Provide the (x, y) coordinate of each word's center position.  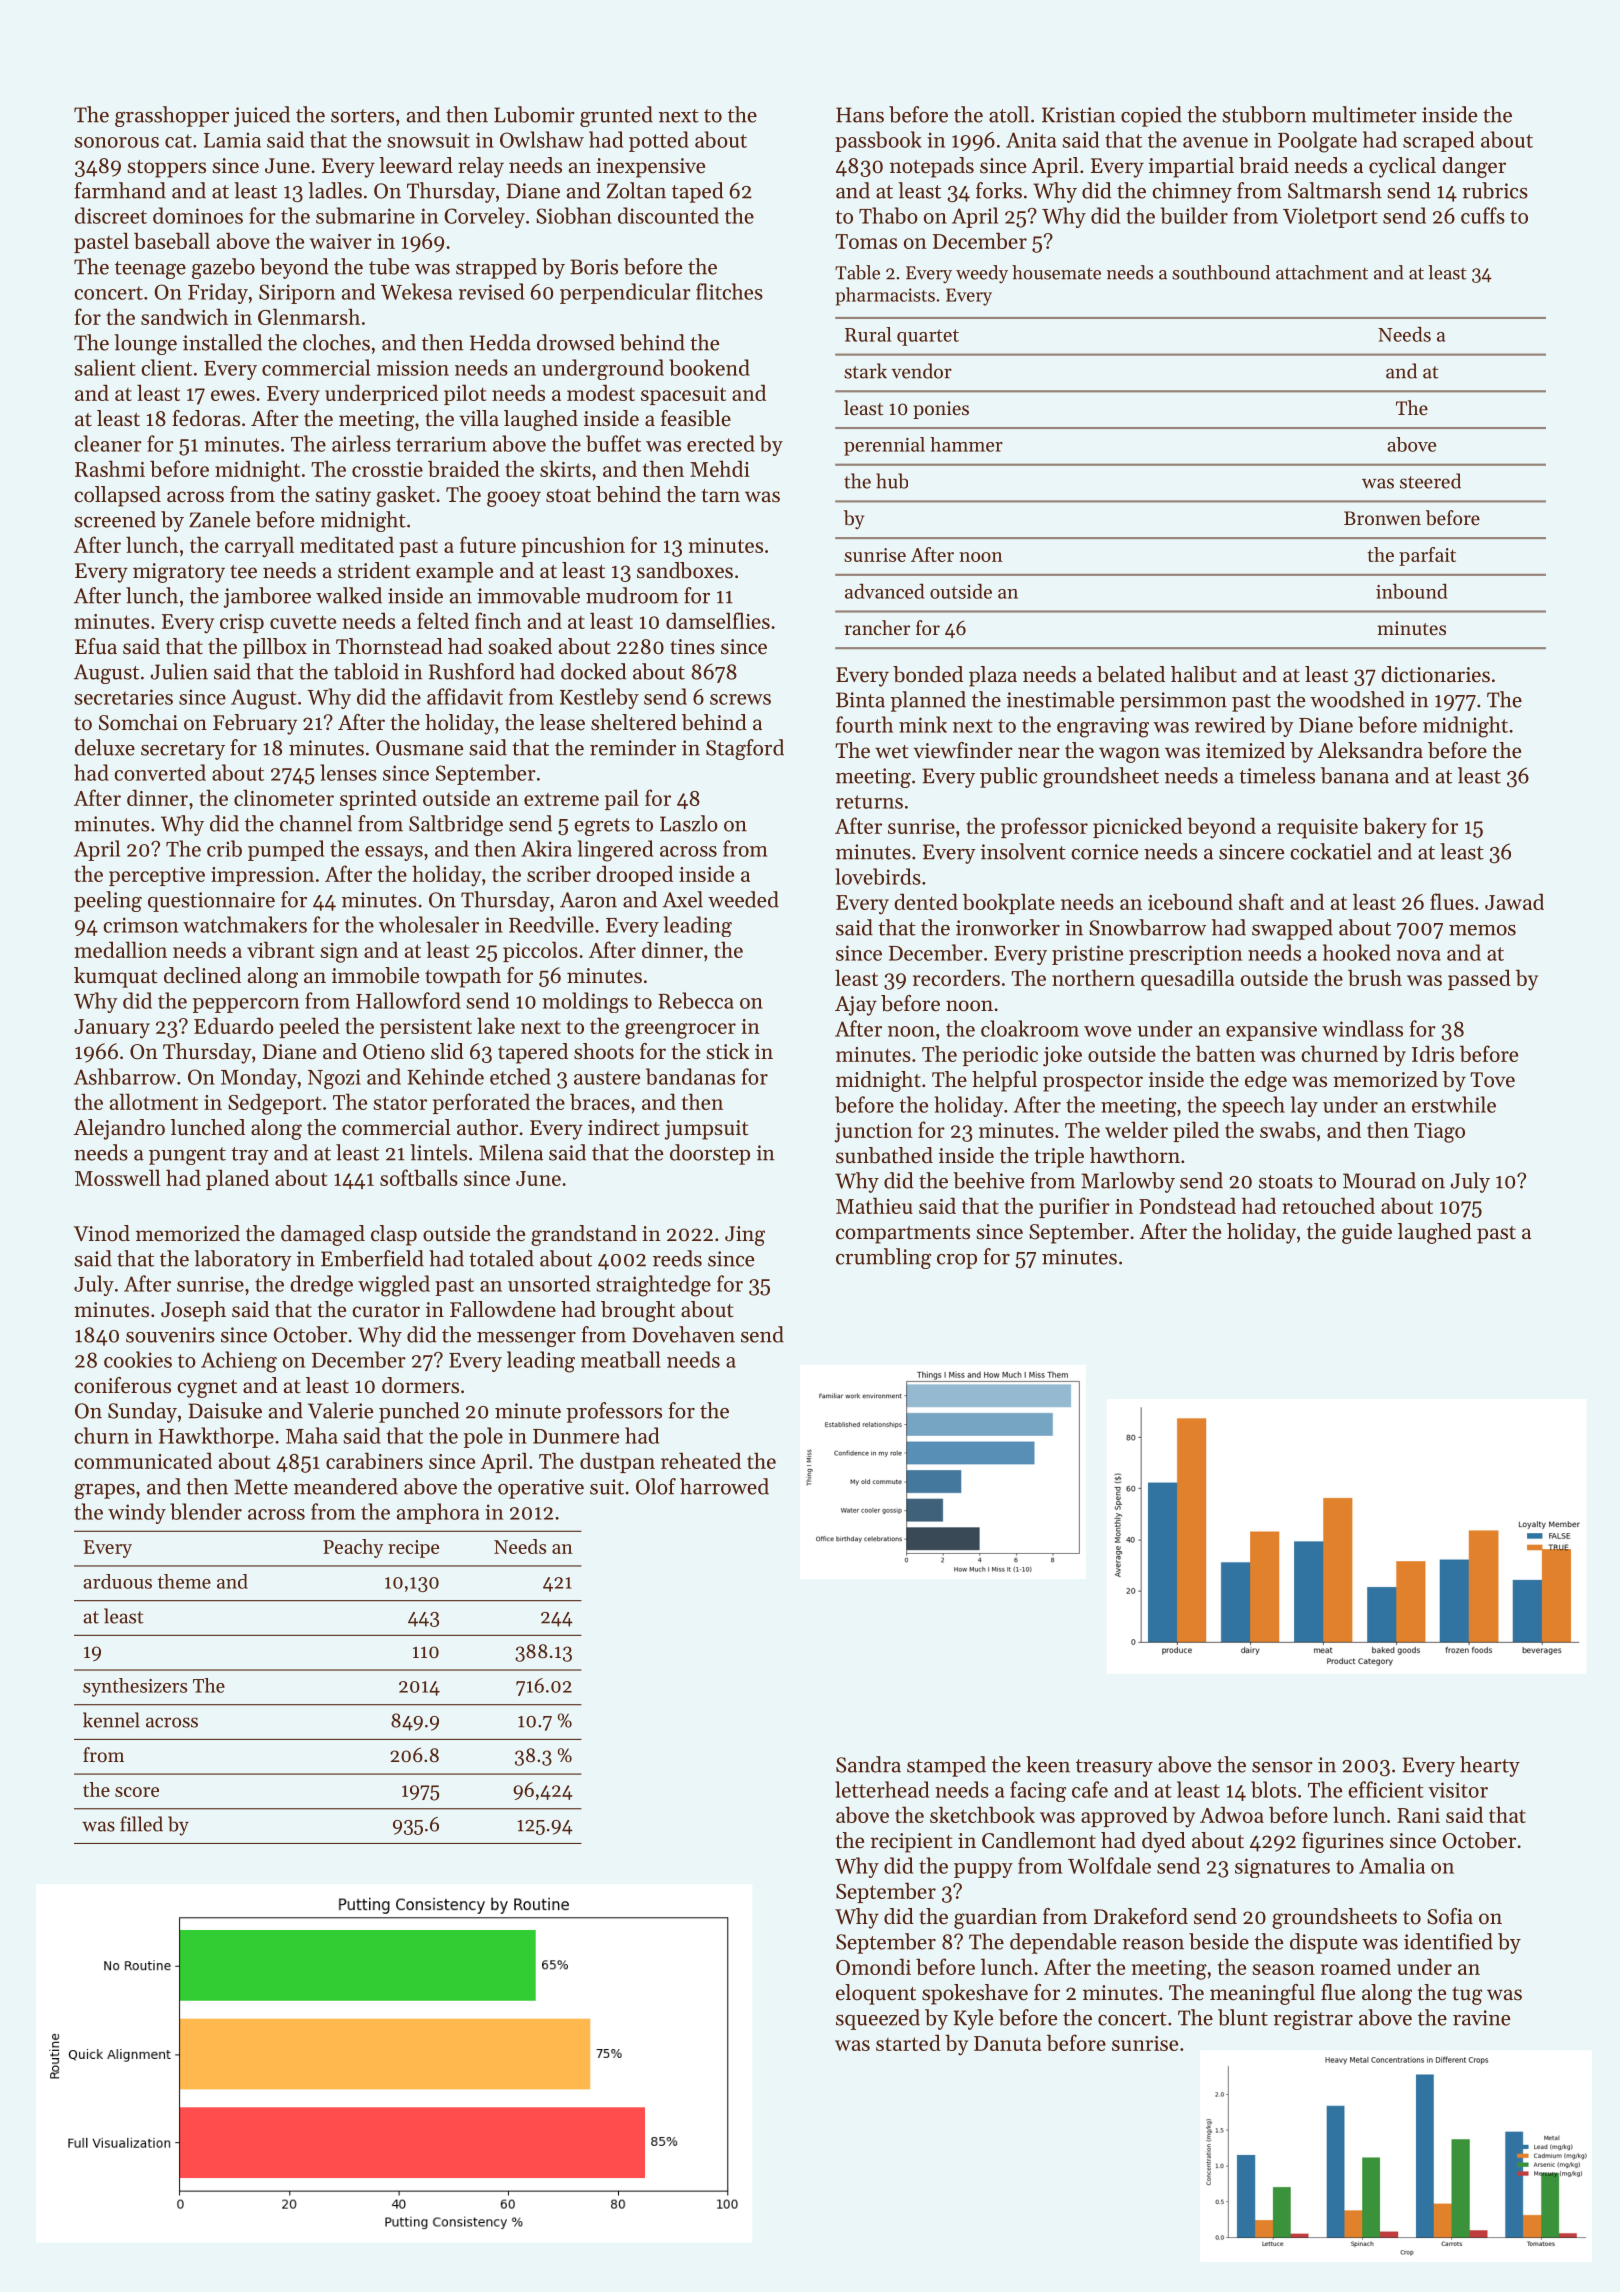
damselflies (718, 620)
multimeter (1364, 114)
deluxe (105, 747)
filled (141, 1824)
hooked (1357, 952)
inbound (1411, 591)
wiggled (394, 1286)
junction (874, 1133)
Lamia (232, 140)
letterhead (882, 1789)
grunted (616, 116)
